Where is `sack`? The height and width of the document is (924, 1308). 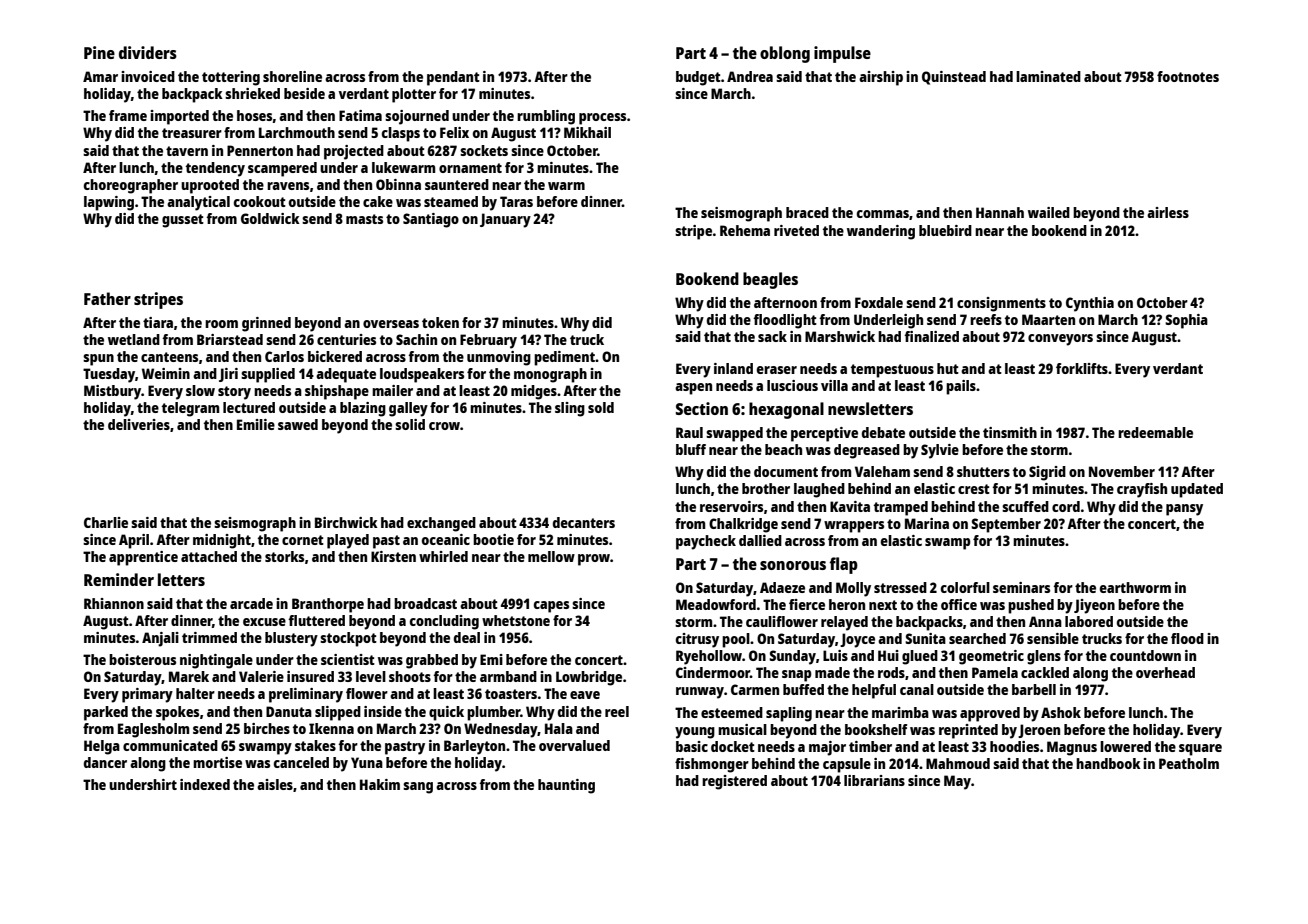 sack is located at coordinates (772, 336).
